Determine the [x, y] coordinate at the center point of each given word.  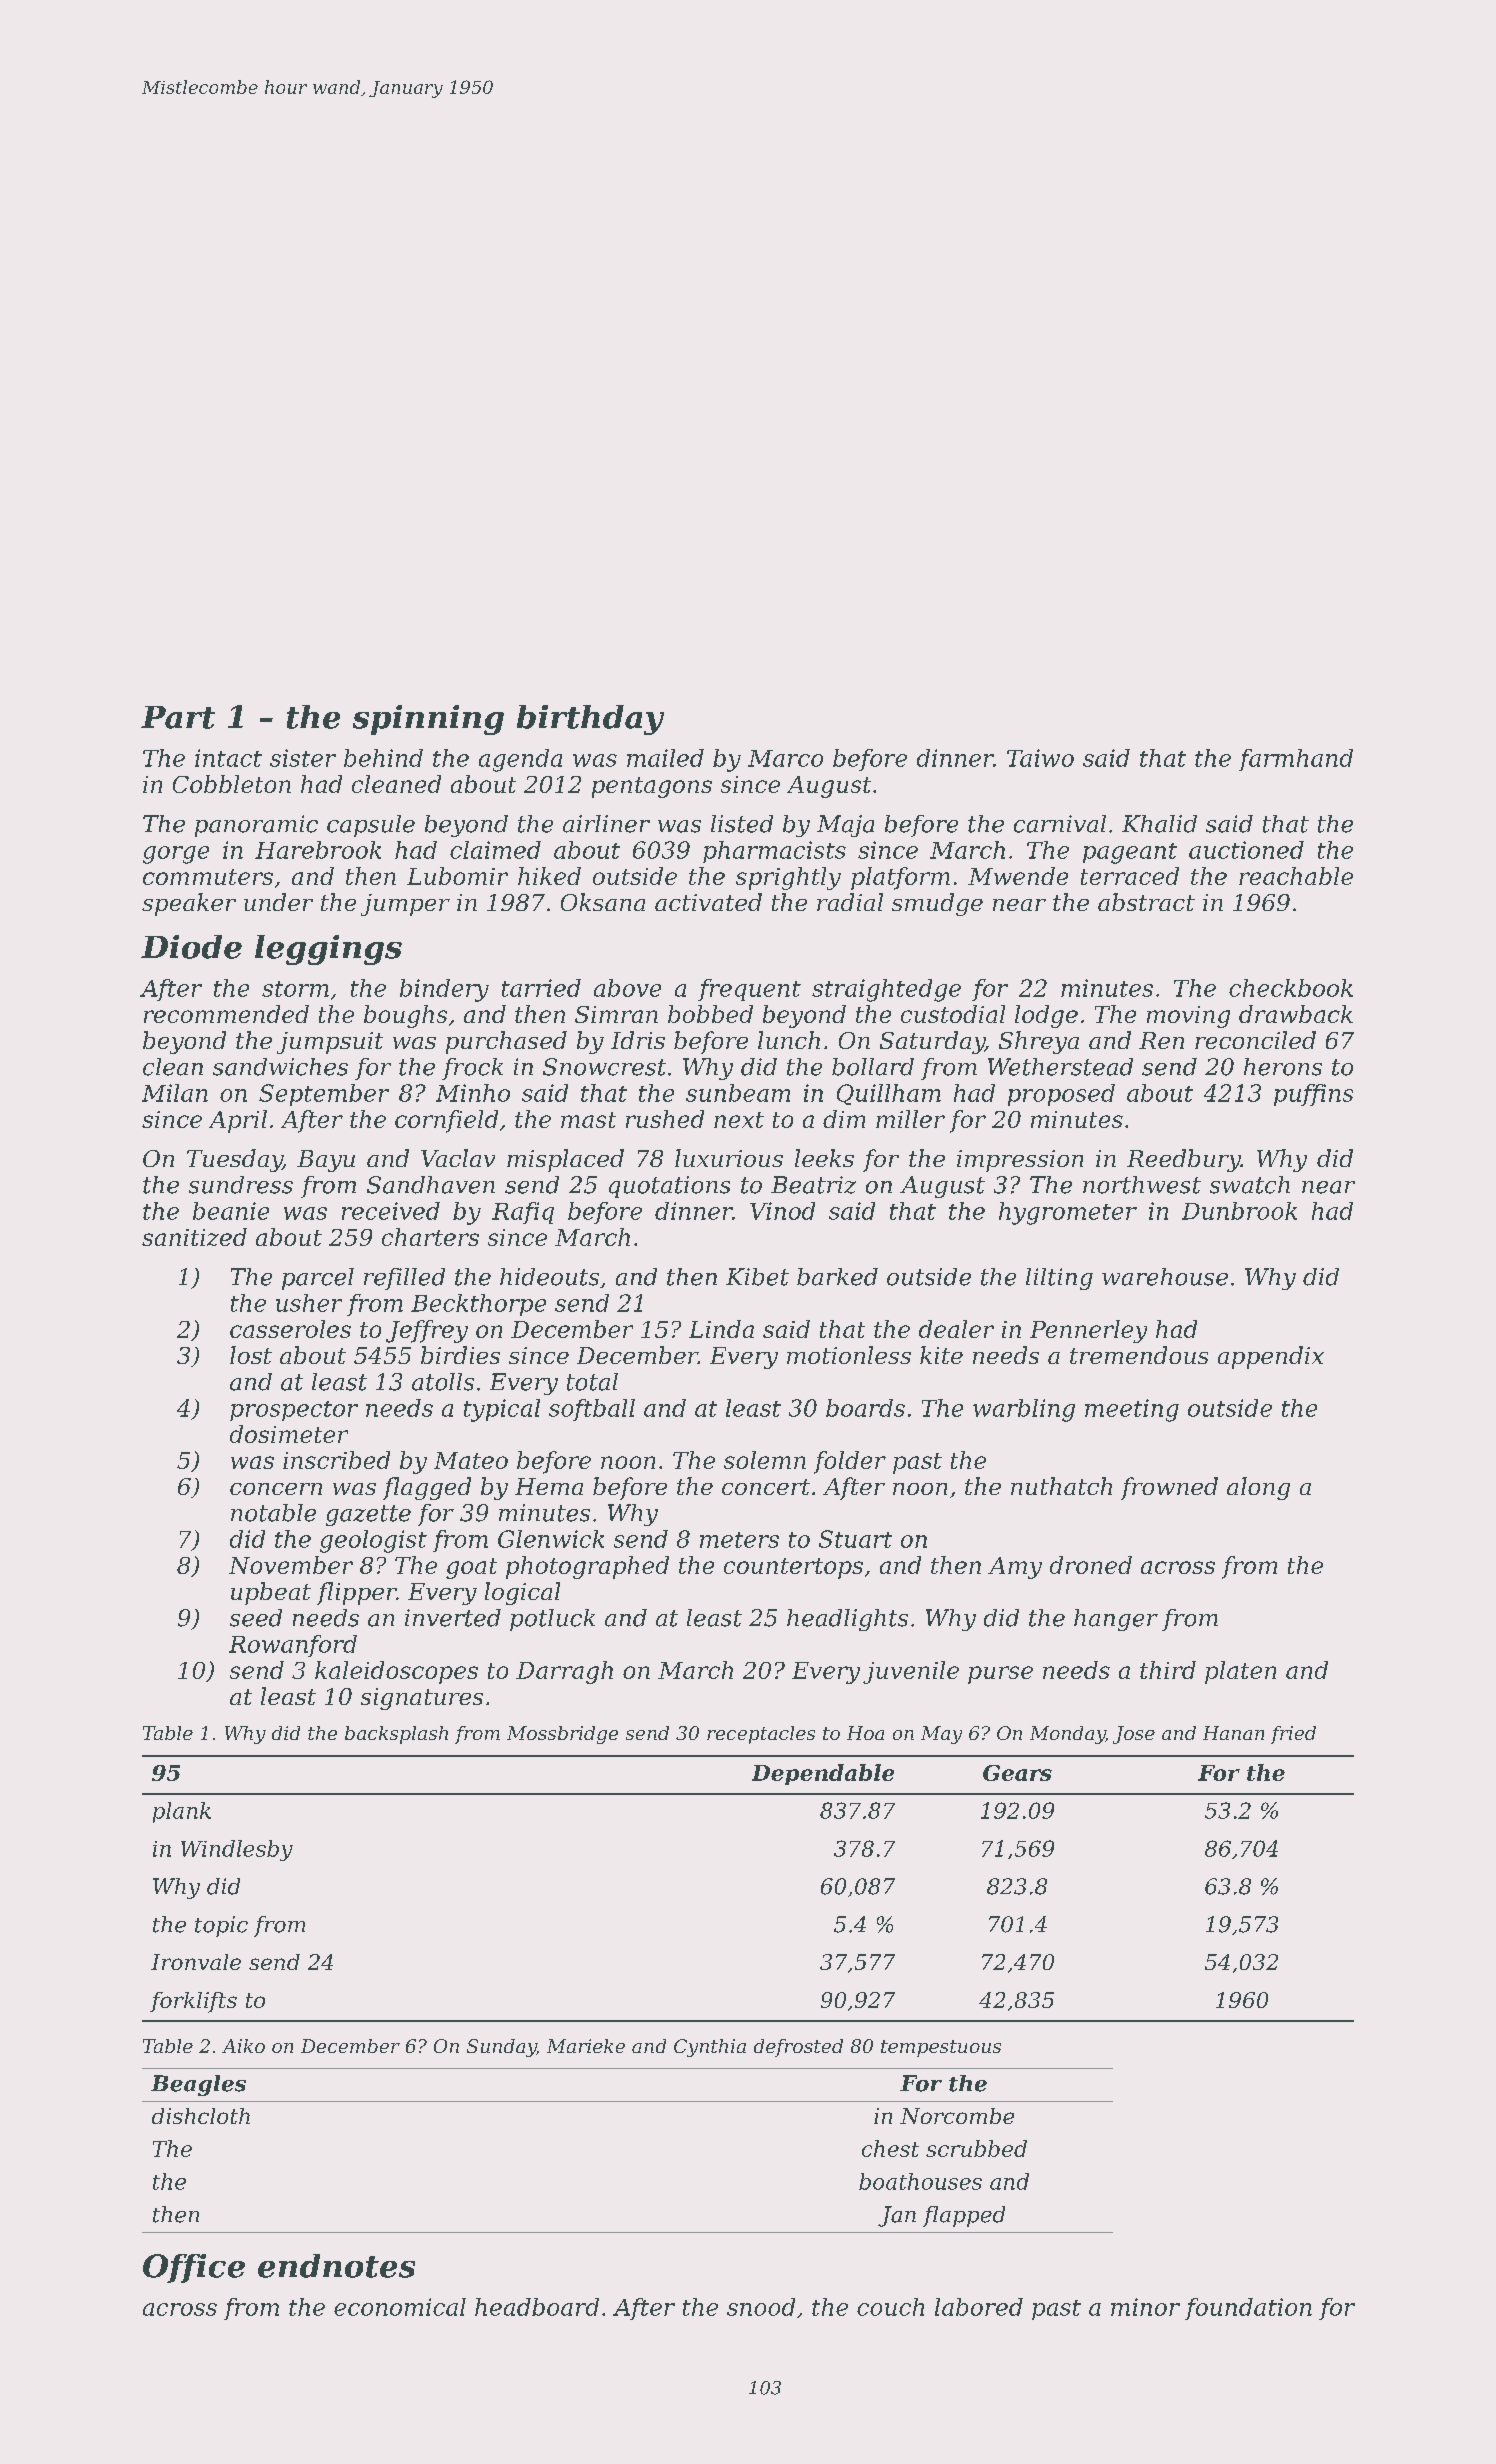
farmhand [1296, 760]
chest [890, 2148]
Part [178, 717]
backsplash [396, 1735]
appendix [1271, 1357]
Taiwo [1040, 758]
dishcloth [201, 2116]
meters [739, 1540]
